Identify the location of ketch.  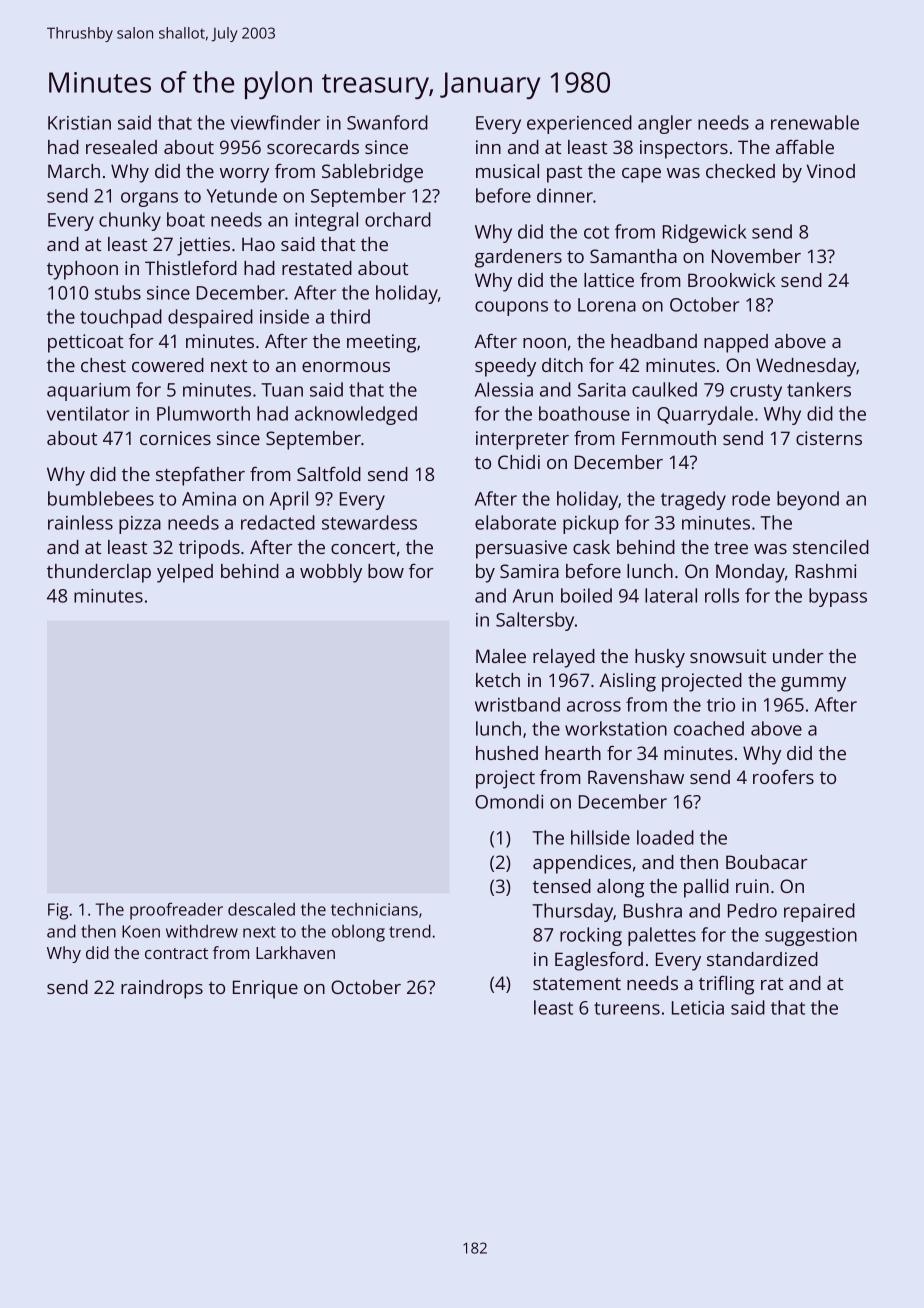
(498, 680).
